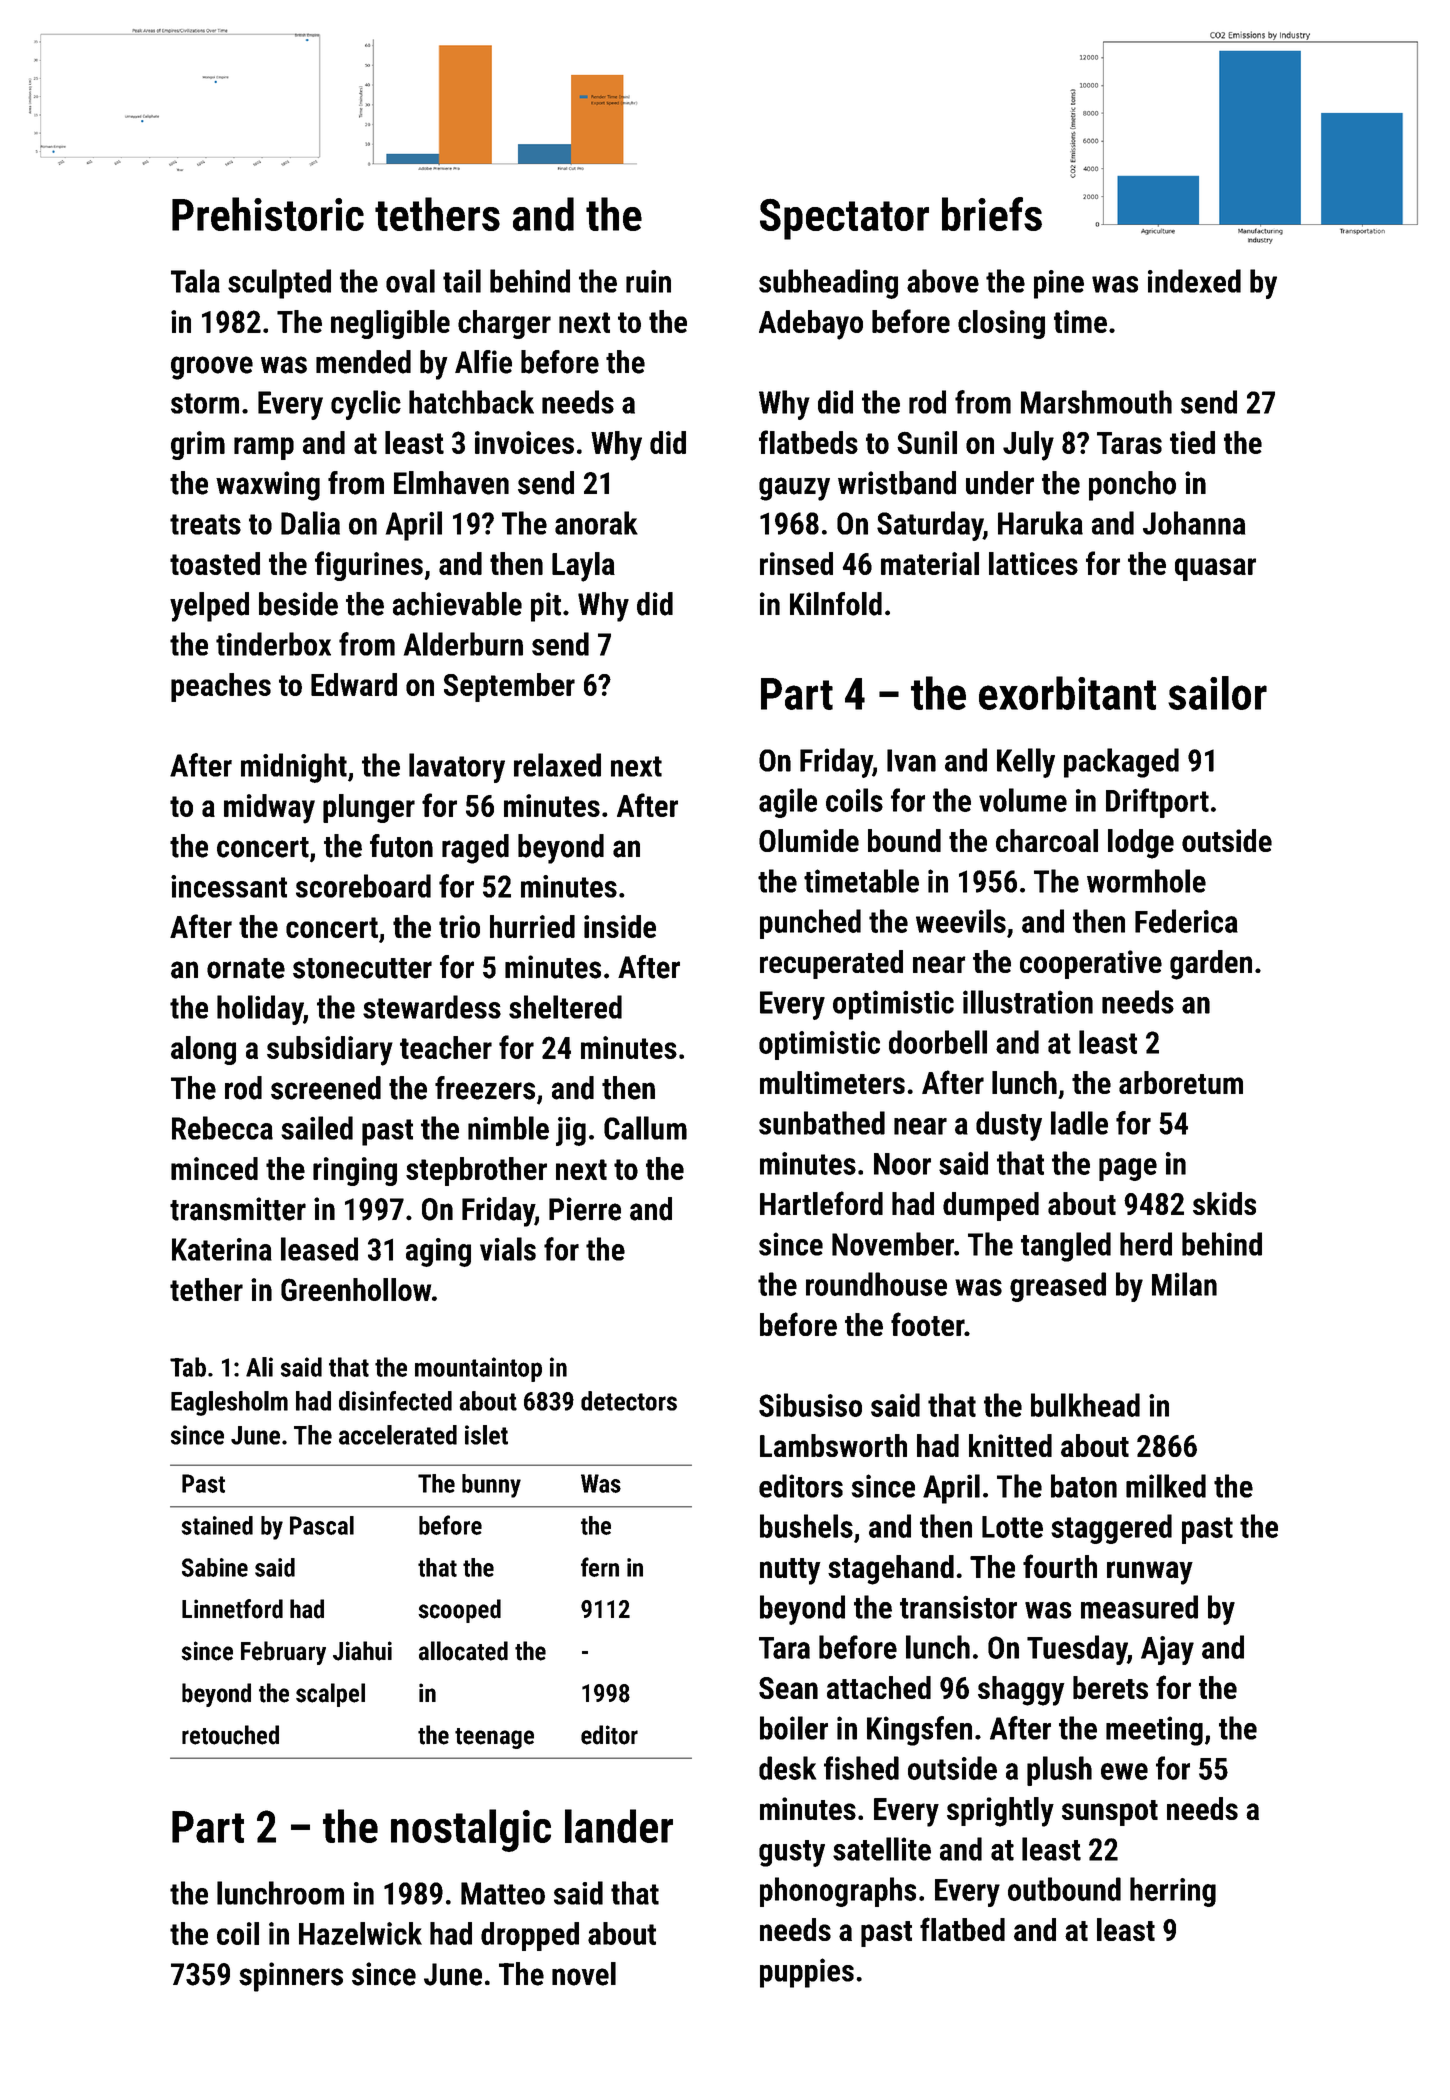  I want to click on nostalgic, so click(471, 1830).
